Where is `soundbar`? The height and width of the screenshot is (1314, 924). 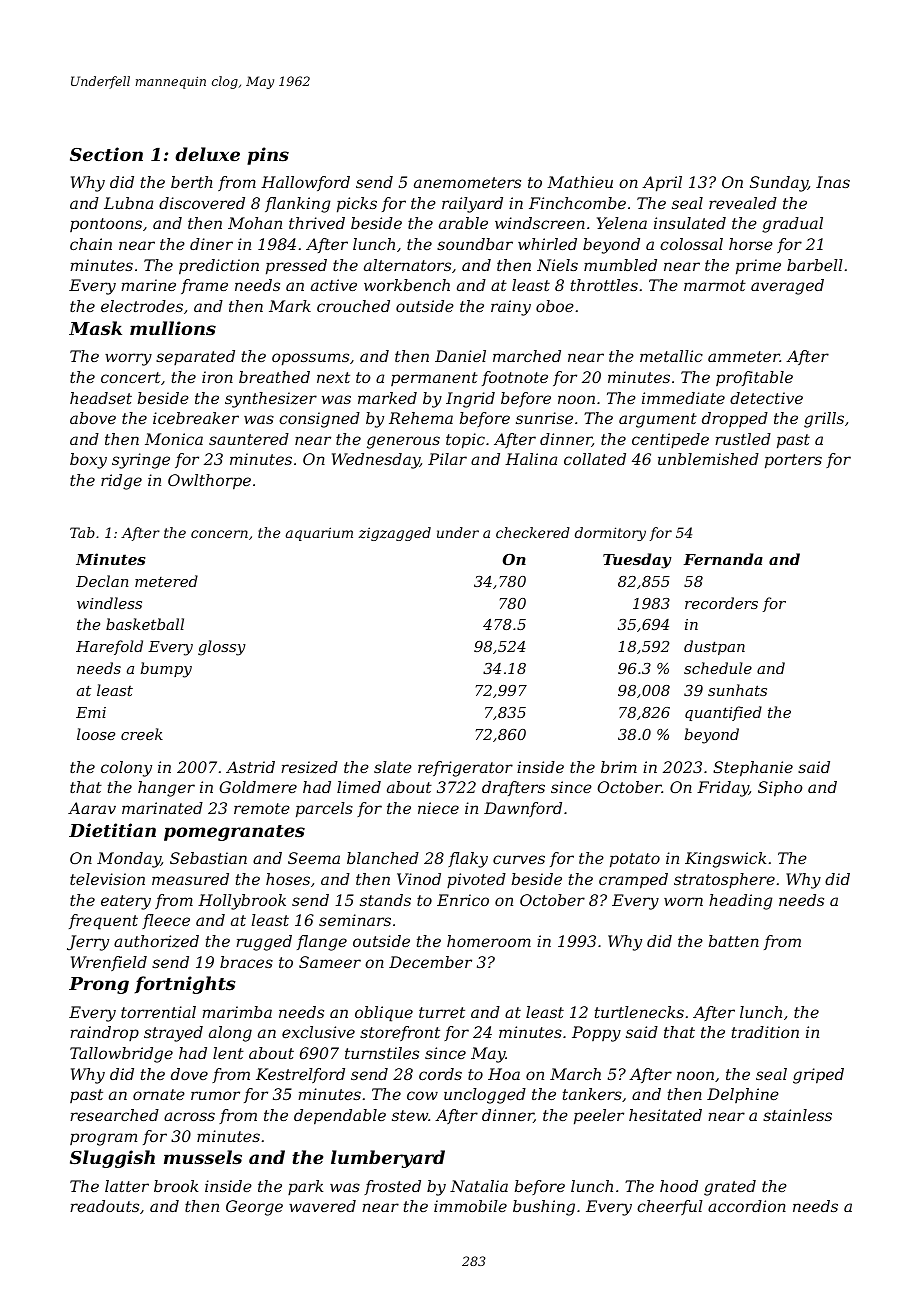 soundbar is located at coordinates (475, 244).
